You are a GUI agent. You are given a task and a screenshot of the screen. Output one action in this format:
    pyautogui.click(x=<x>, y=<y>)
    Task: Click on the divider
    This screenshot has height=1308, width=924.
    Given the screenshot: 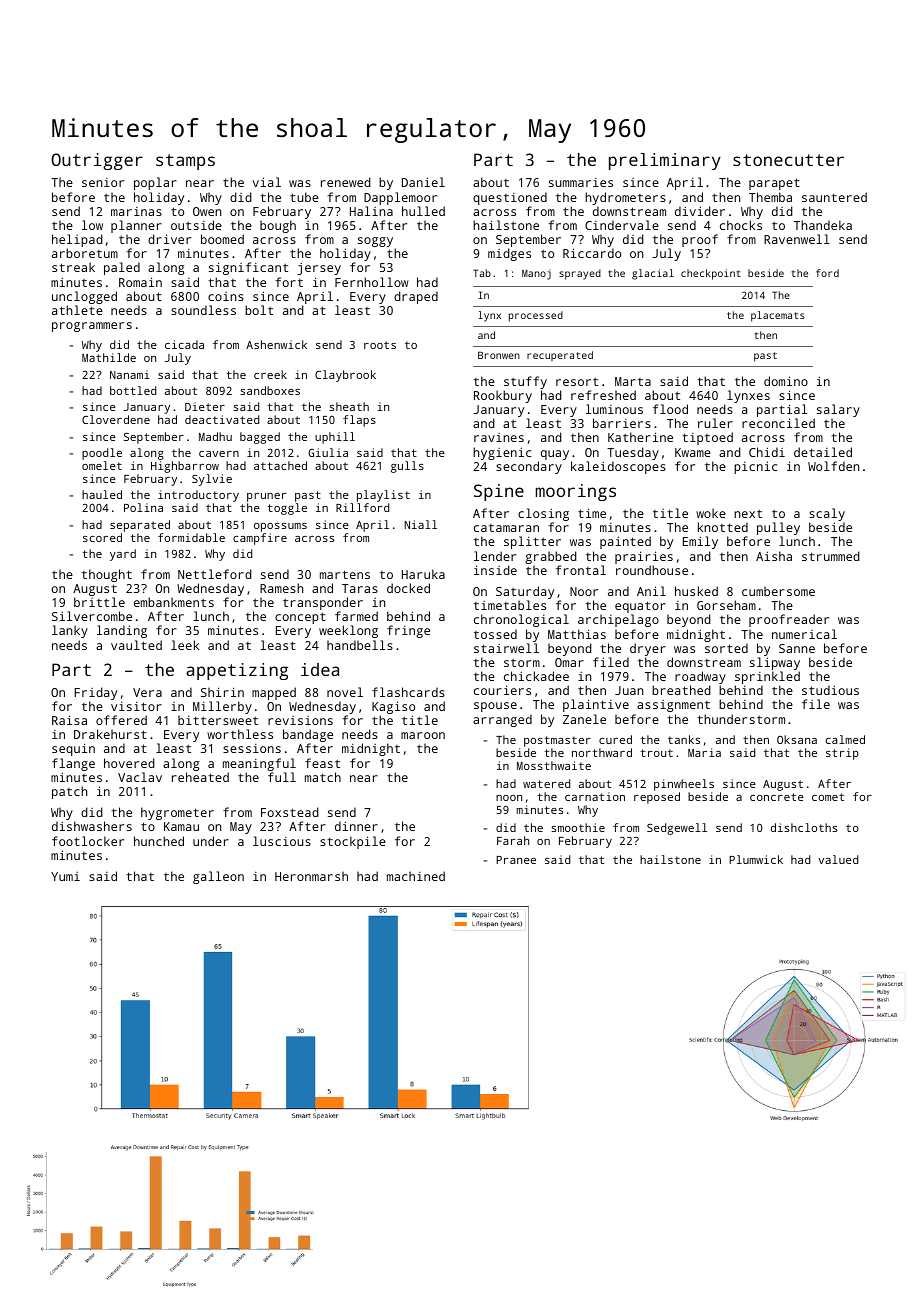 What is the action you would take?
    pyautogui.click(x=700, y=211)
